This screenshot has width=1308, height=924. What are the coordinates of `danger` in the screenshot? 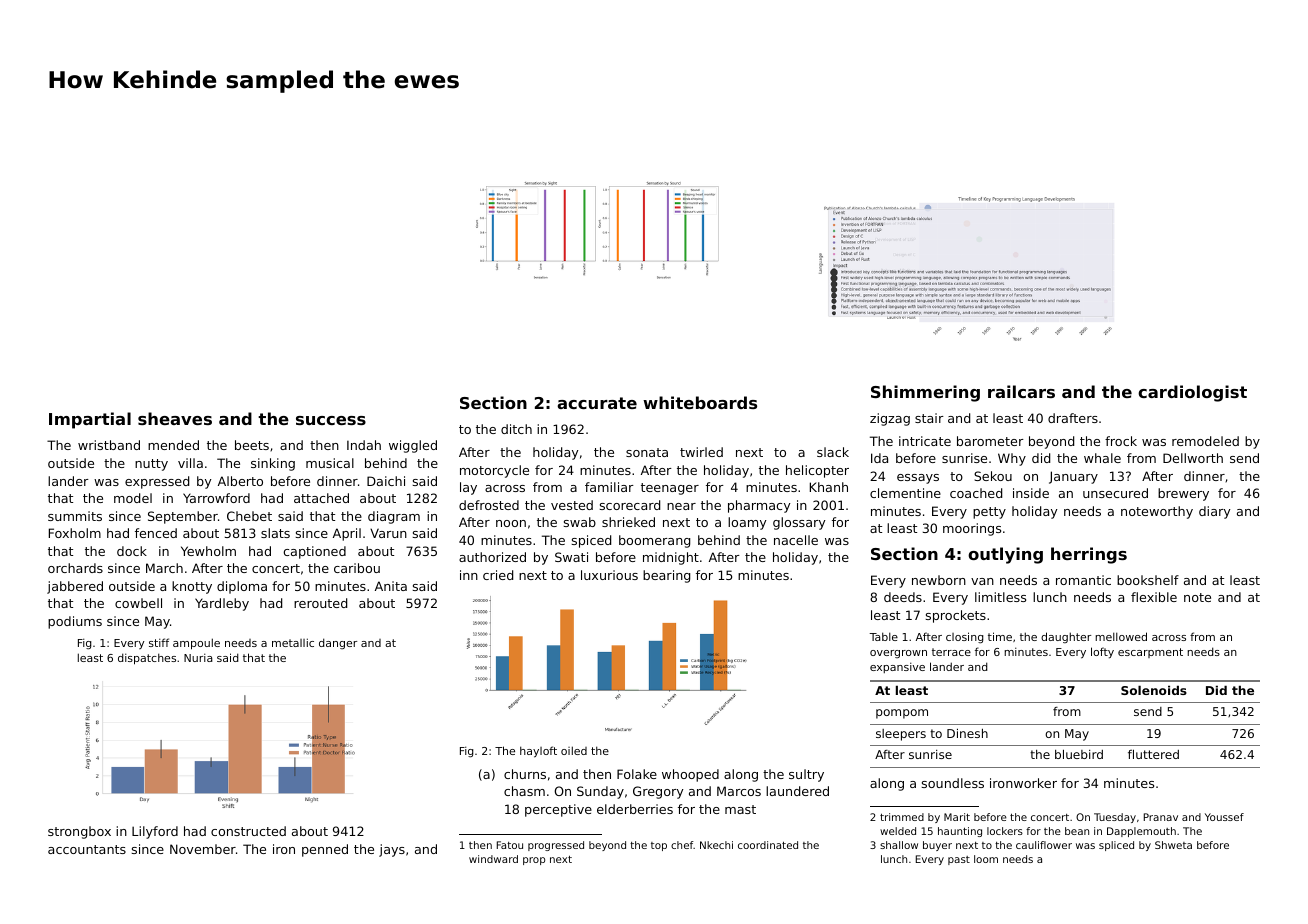 It's located at (338, 643).
